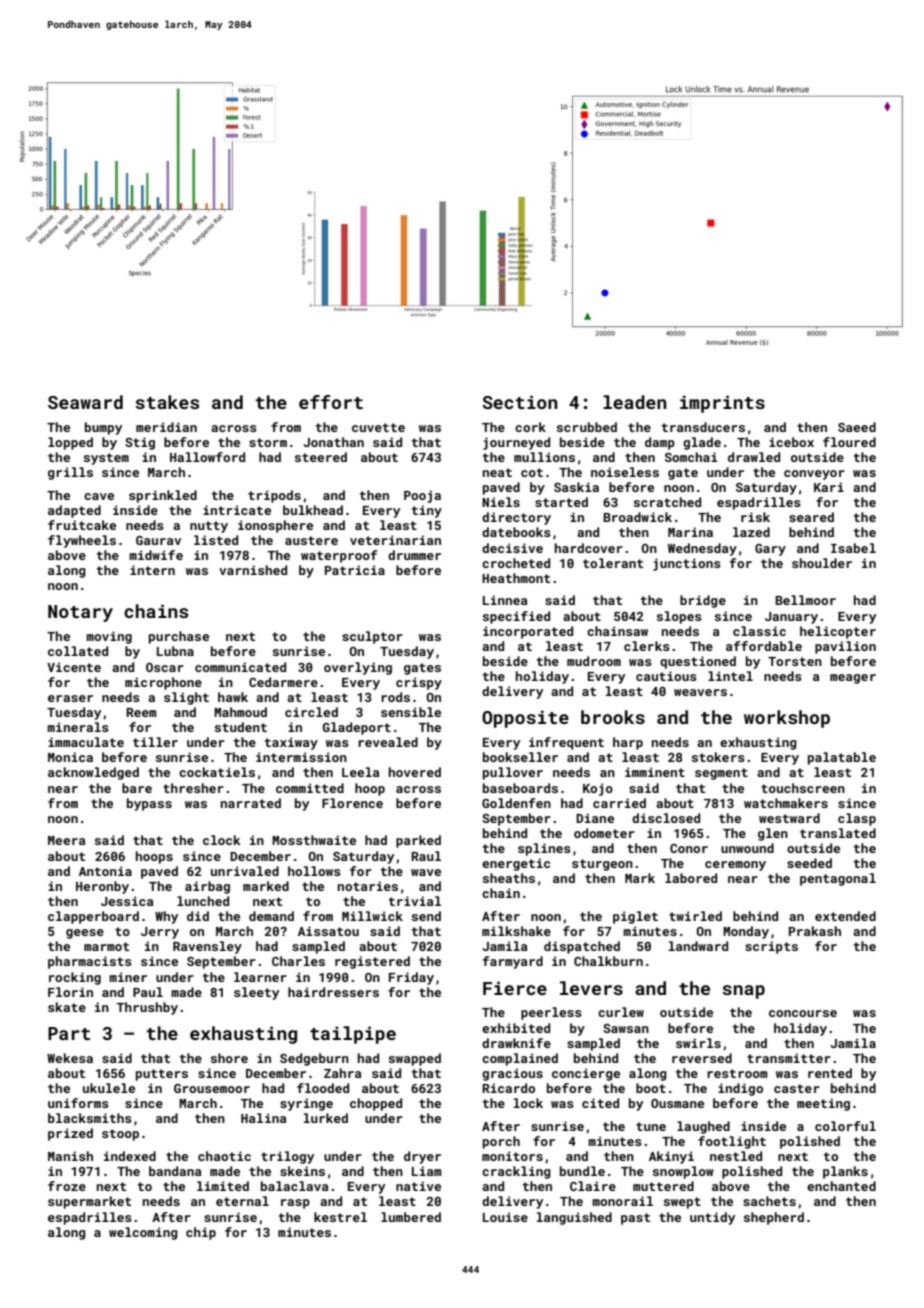 The height and width of the image is (1308, 924). Describe the element at coordinates (167, 402) in the image. I see `stakes` at that location.
